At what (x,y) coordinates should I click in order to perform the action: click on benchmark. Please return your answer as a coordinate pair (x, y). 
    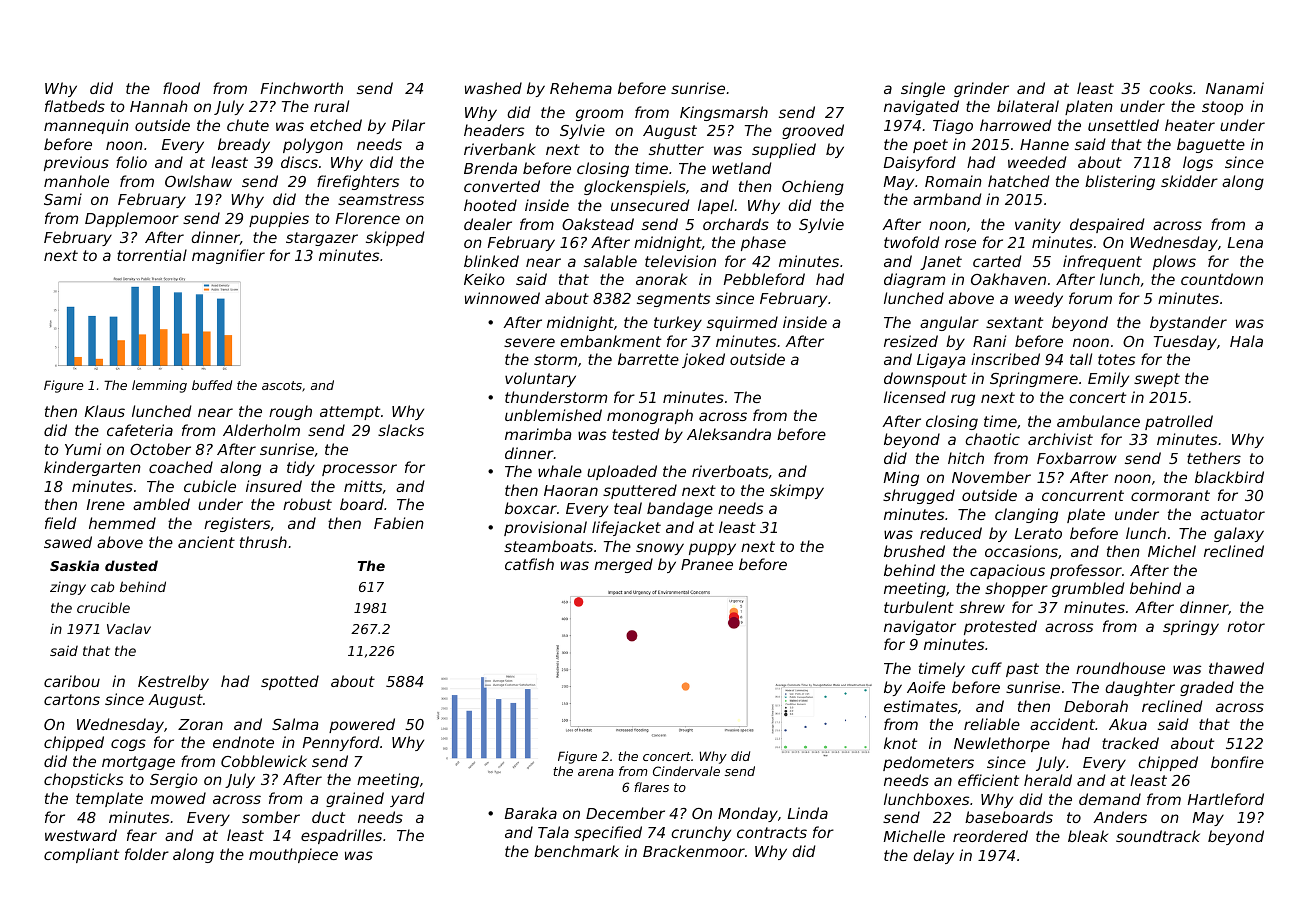
    Looking at the image, I should click on (576, 851).
